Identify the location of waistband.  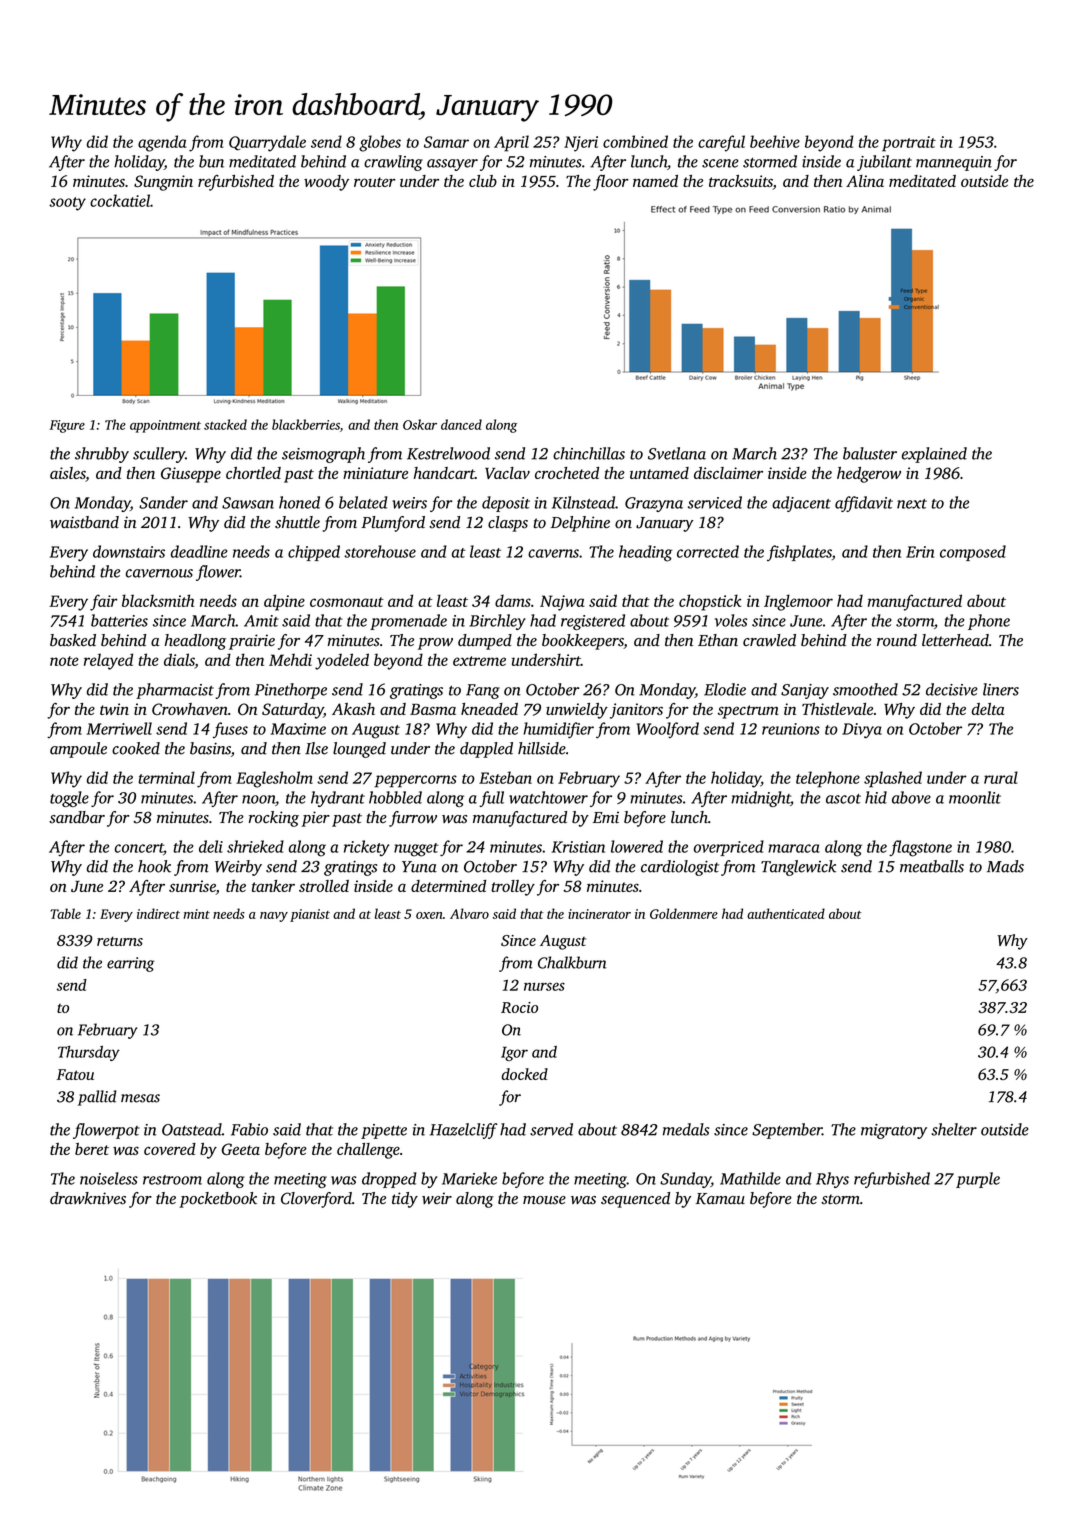
(84, 522).
